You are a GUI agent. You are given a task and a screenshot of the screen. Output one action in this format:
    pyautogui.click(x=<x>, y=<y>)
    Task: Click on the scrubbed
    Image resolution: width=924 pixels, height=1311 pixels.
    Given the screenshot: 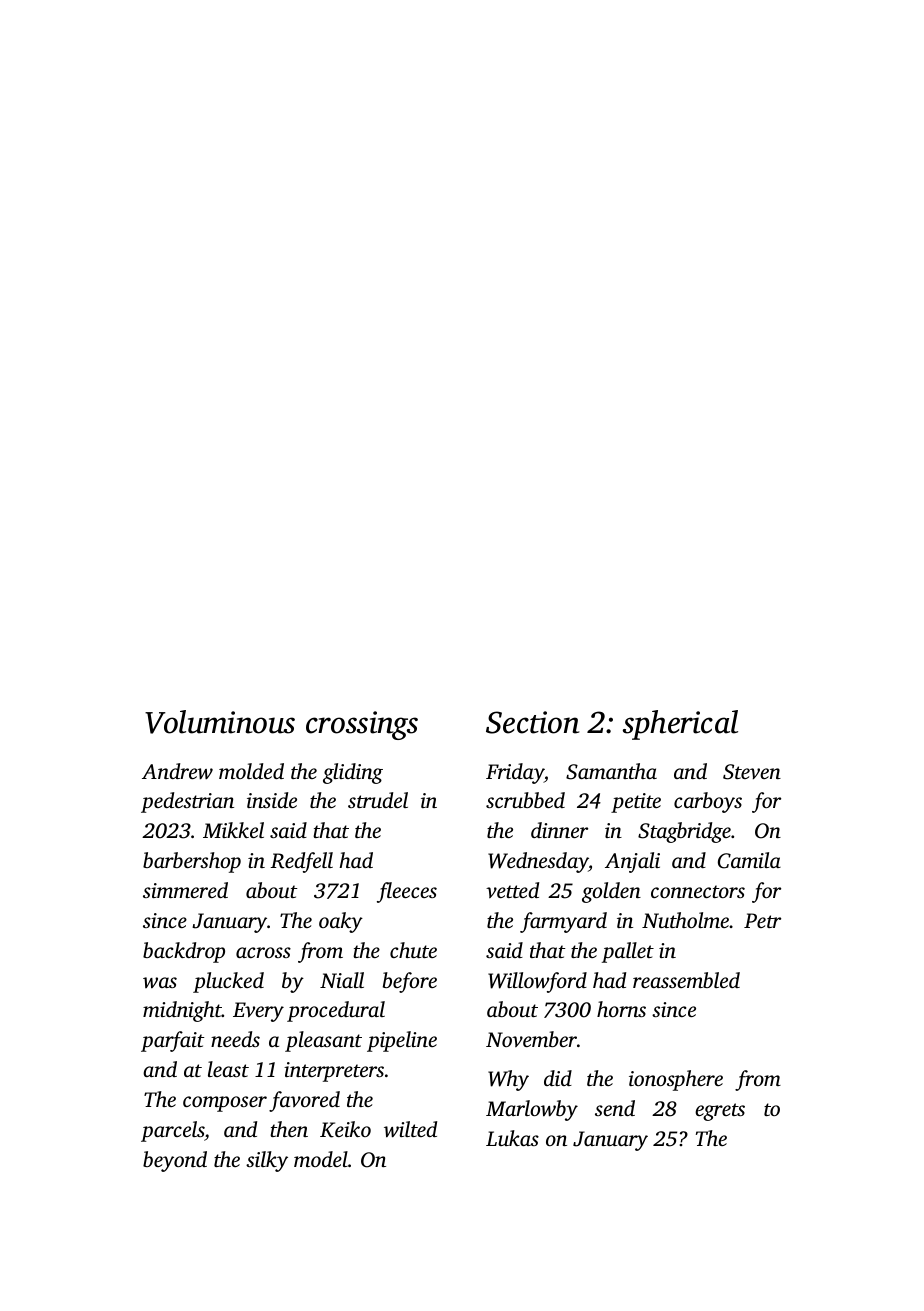 What is the action you would take?
    pyautogui.click(x=525, y=800)
